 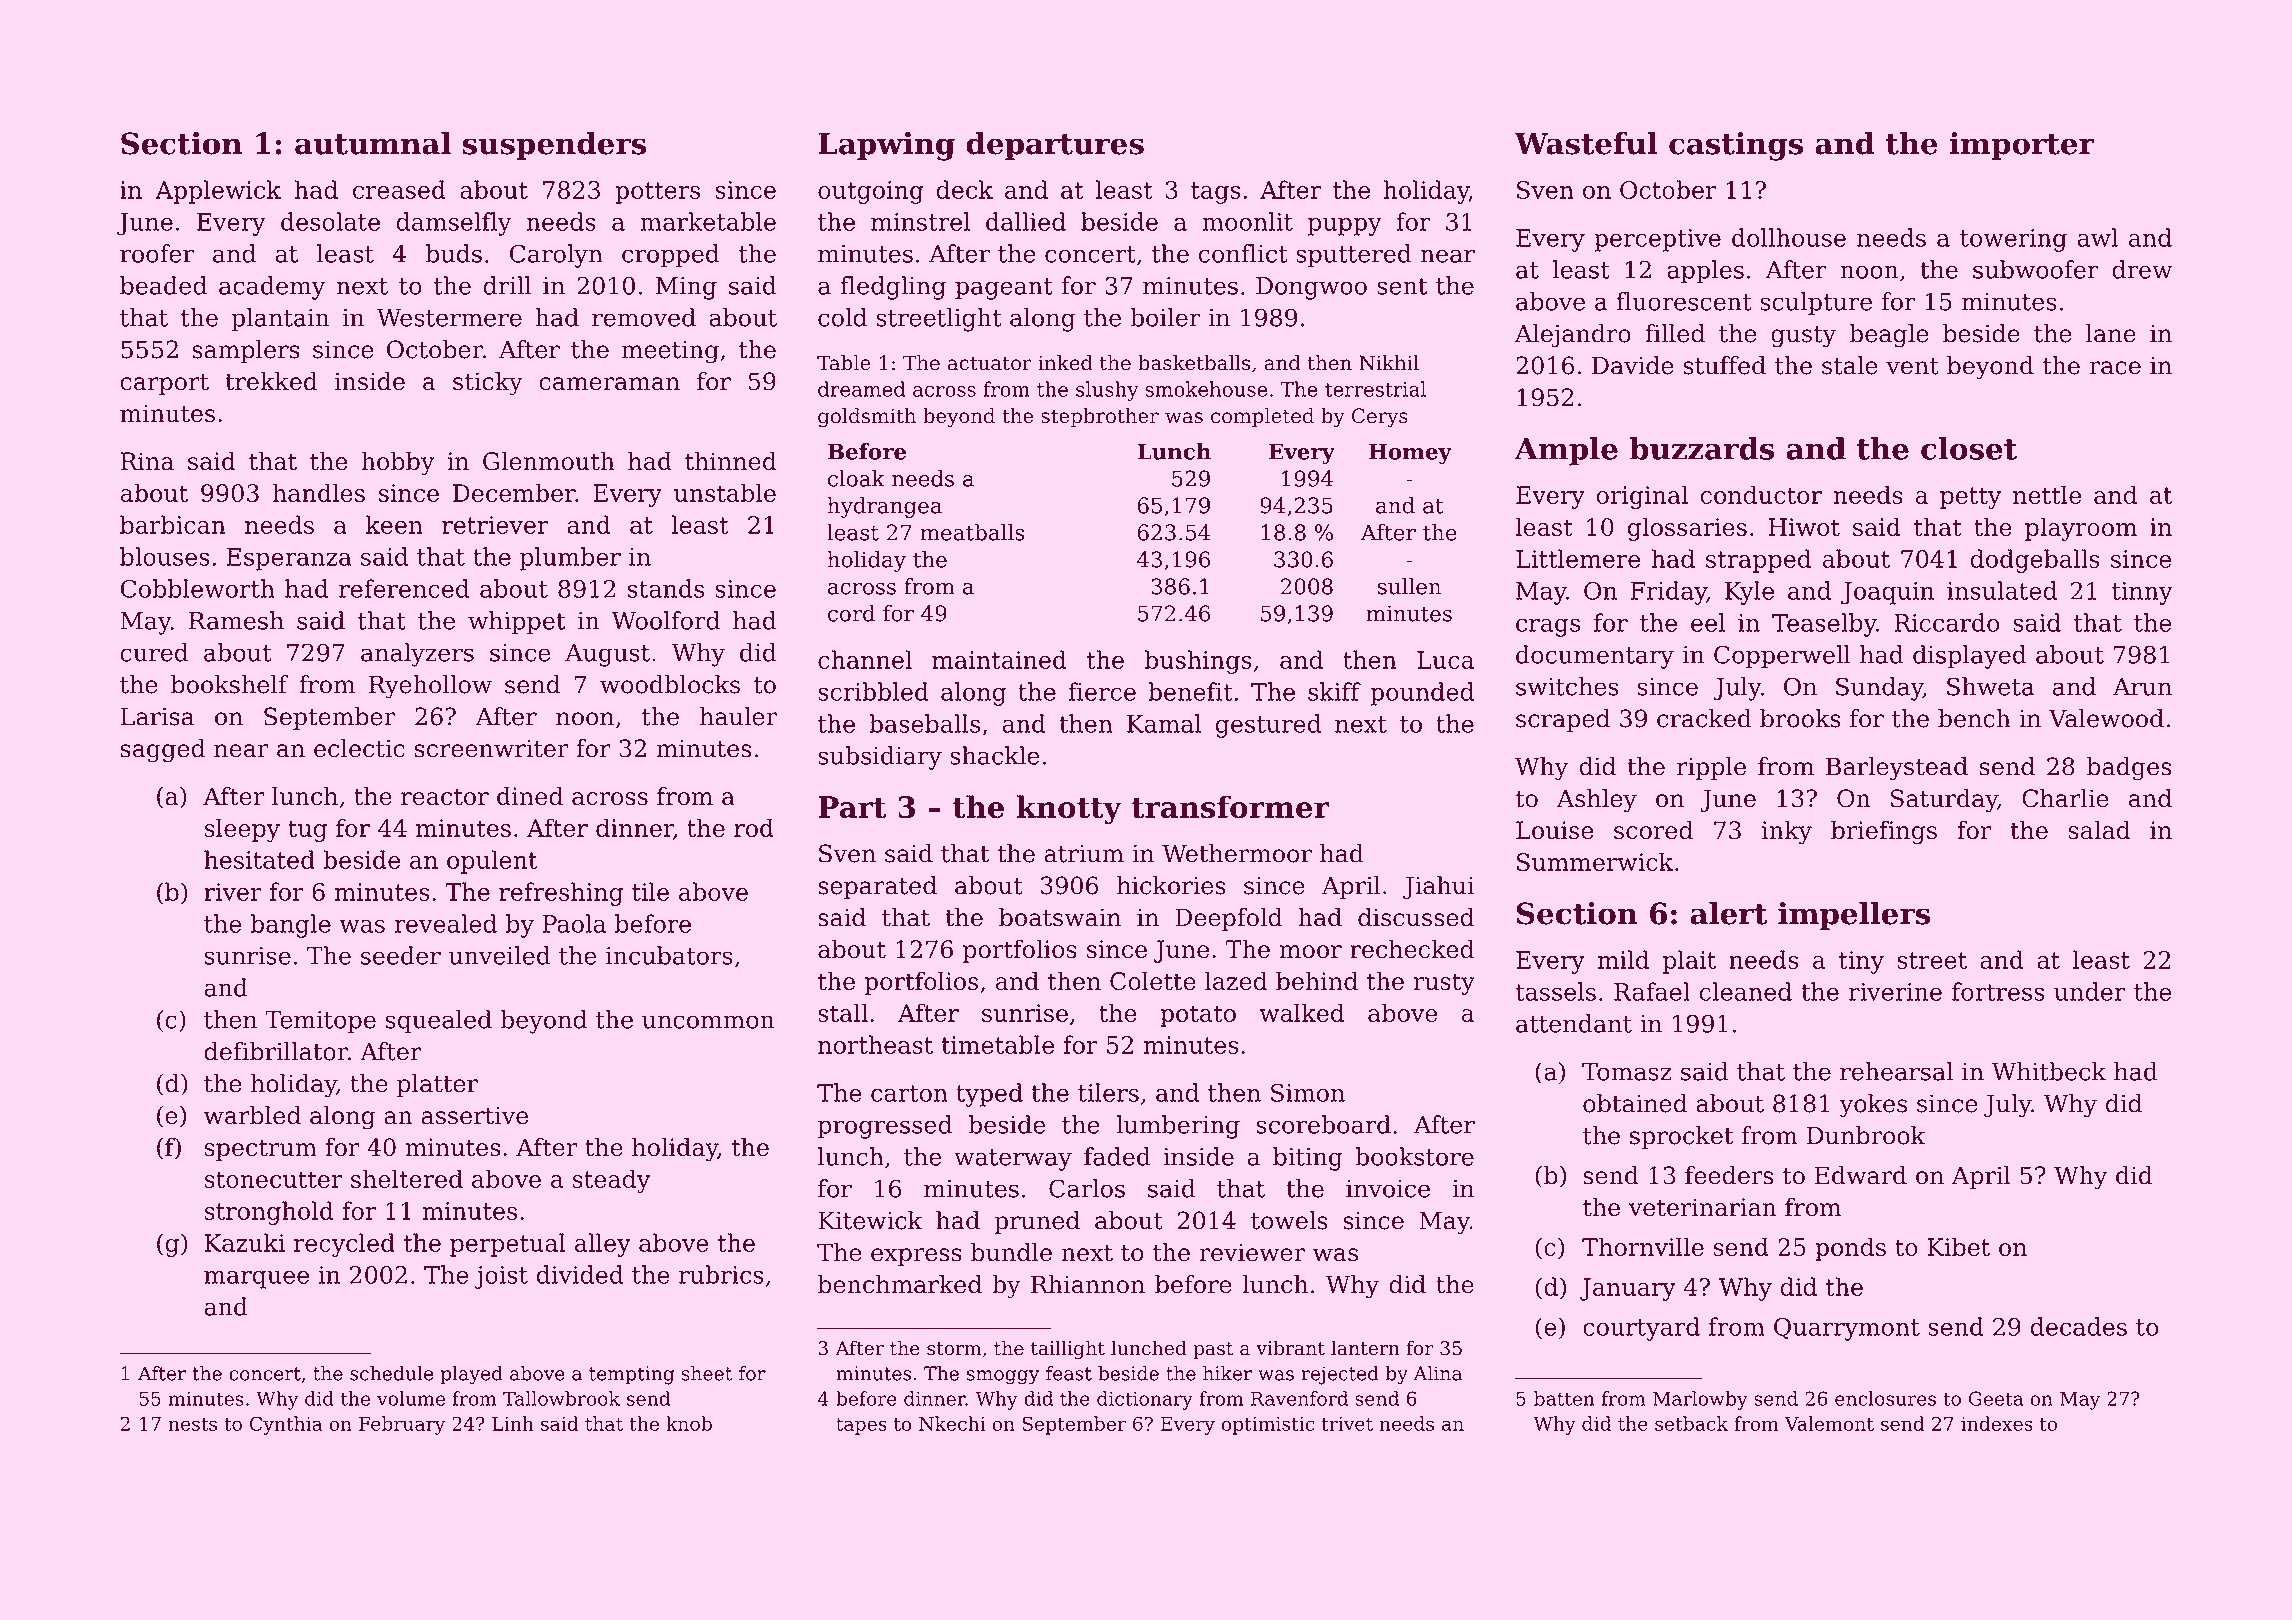 I want to click on marquee, so click(x=256, y=1280).
